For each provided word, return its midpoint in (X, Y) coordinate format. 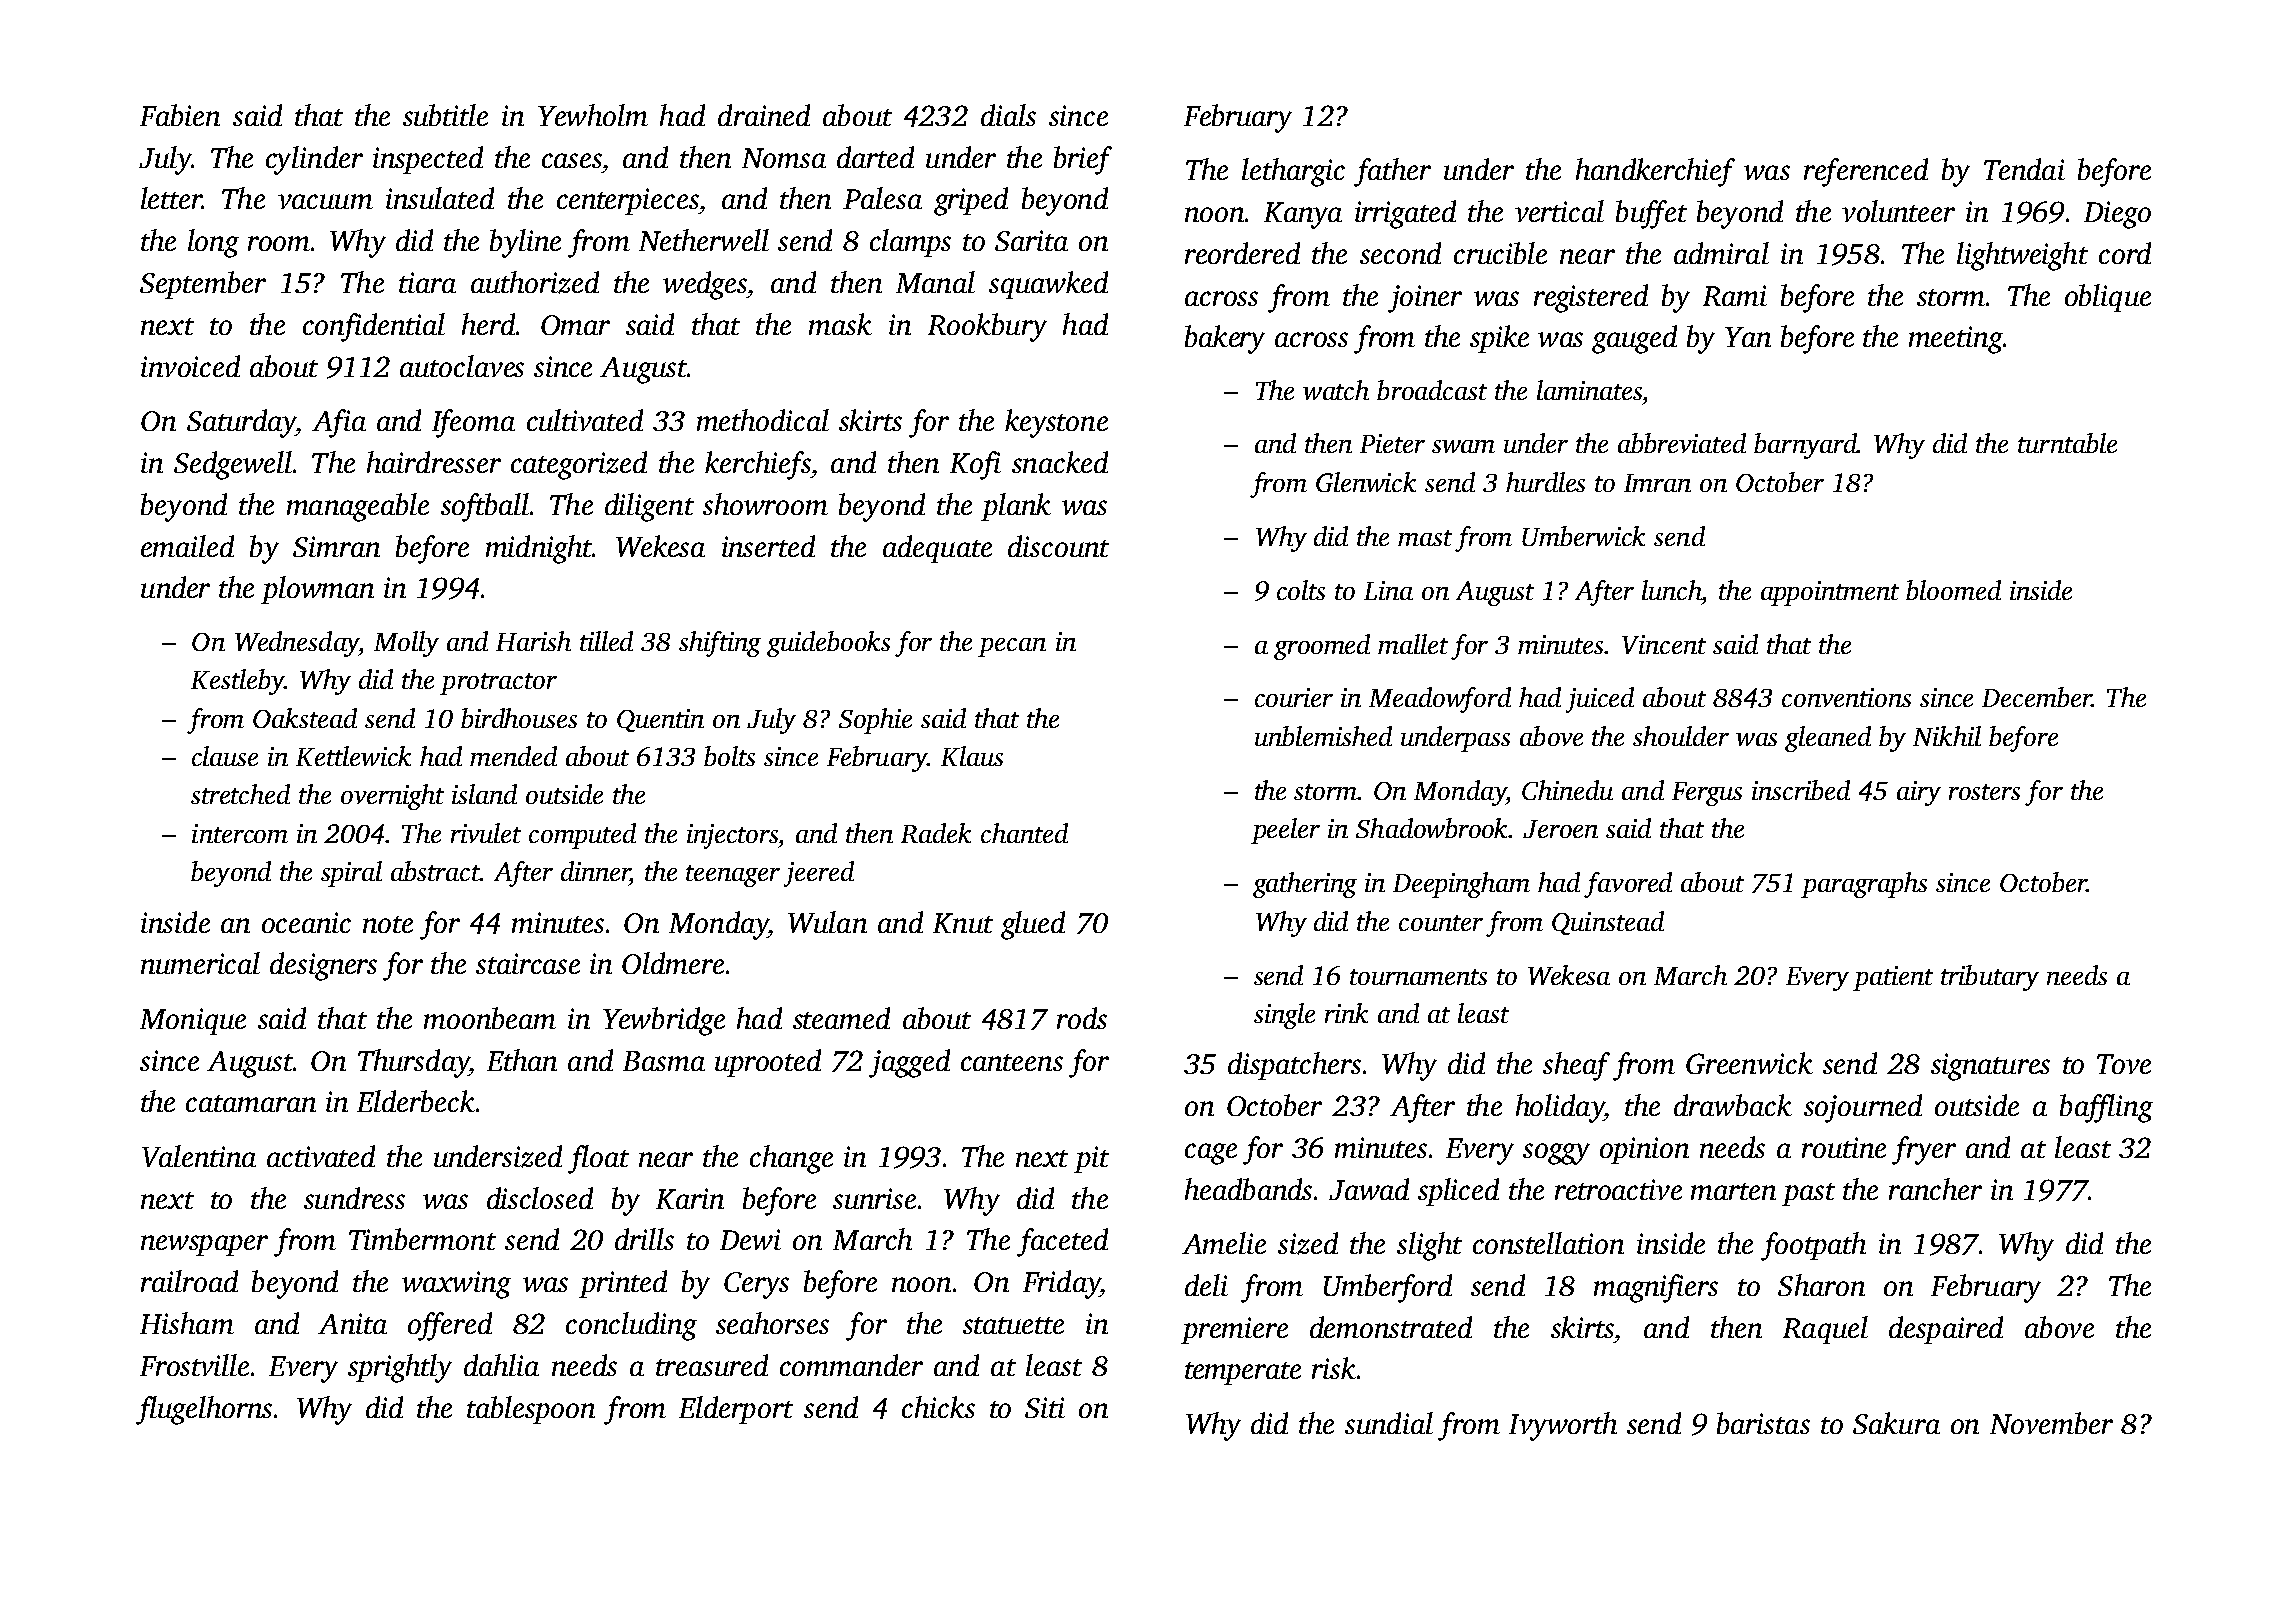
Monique (193, 1021)
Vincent (1664, 644)
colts (1301, 590)
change (791, 1159)
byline (525, 243)
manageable (358, 507)
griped (971, 201)
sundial (1389, 1423)
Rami (1735, 295)
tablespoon (531, 1410)
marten (1733, 1191)
